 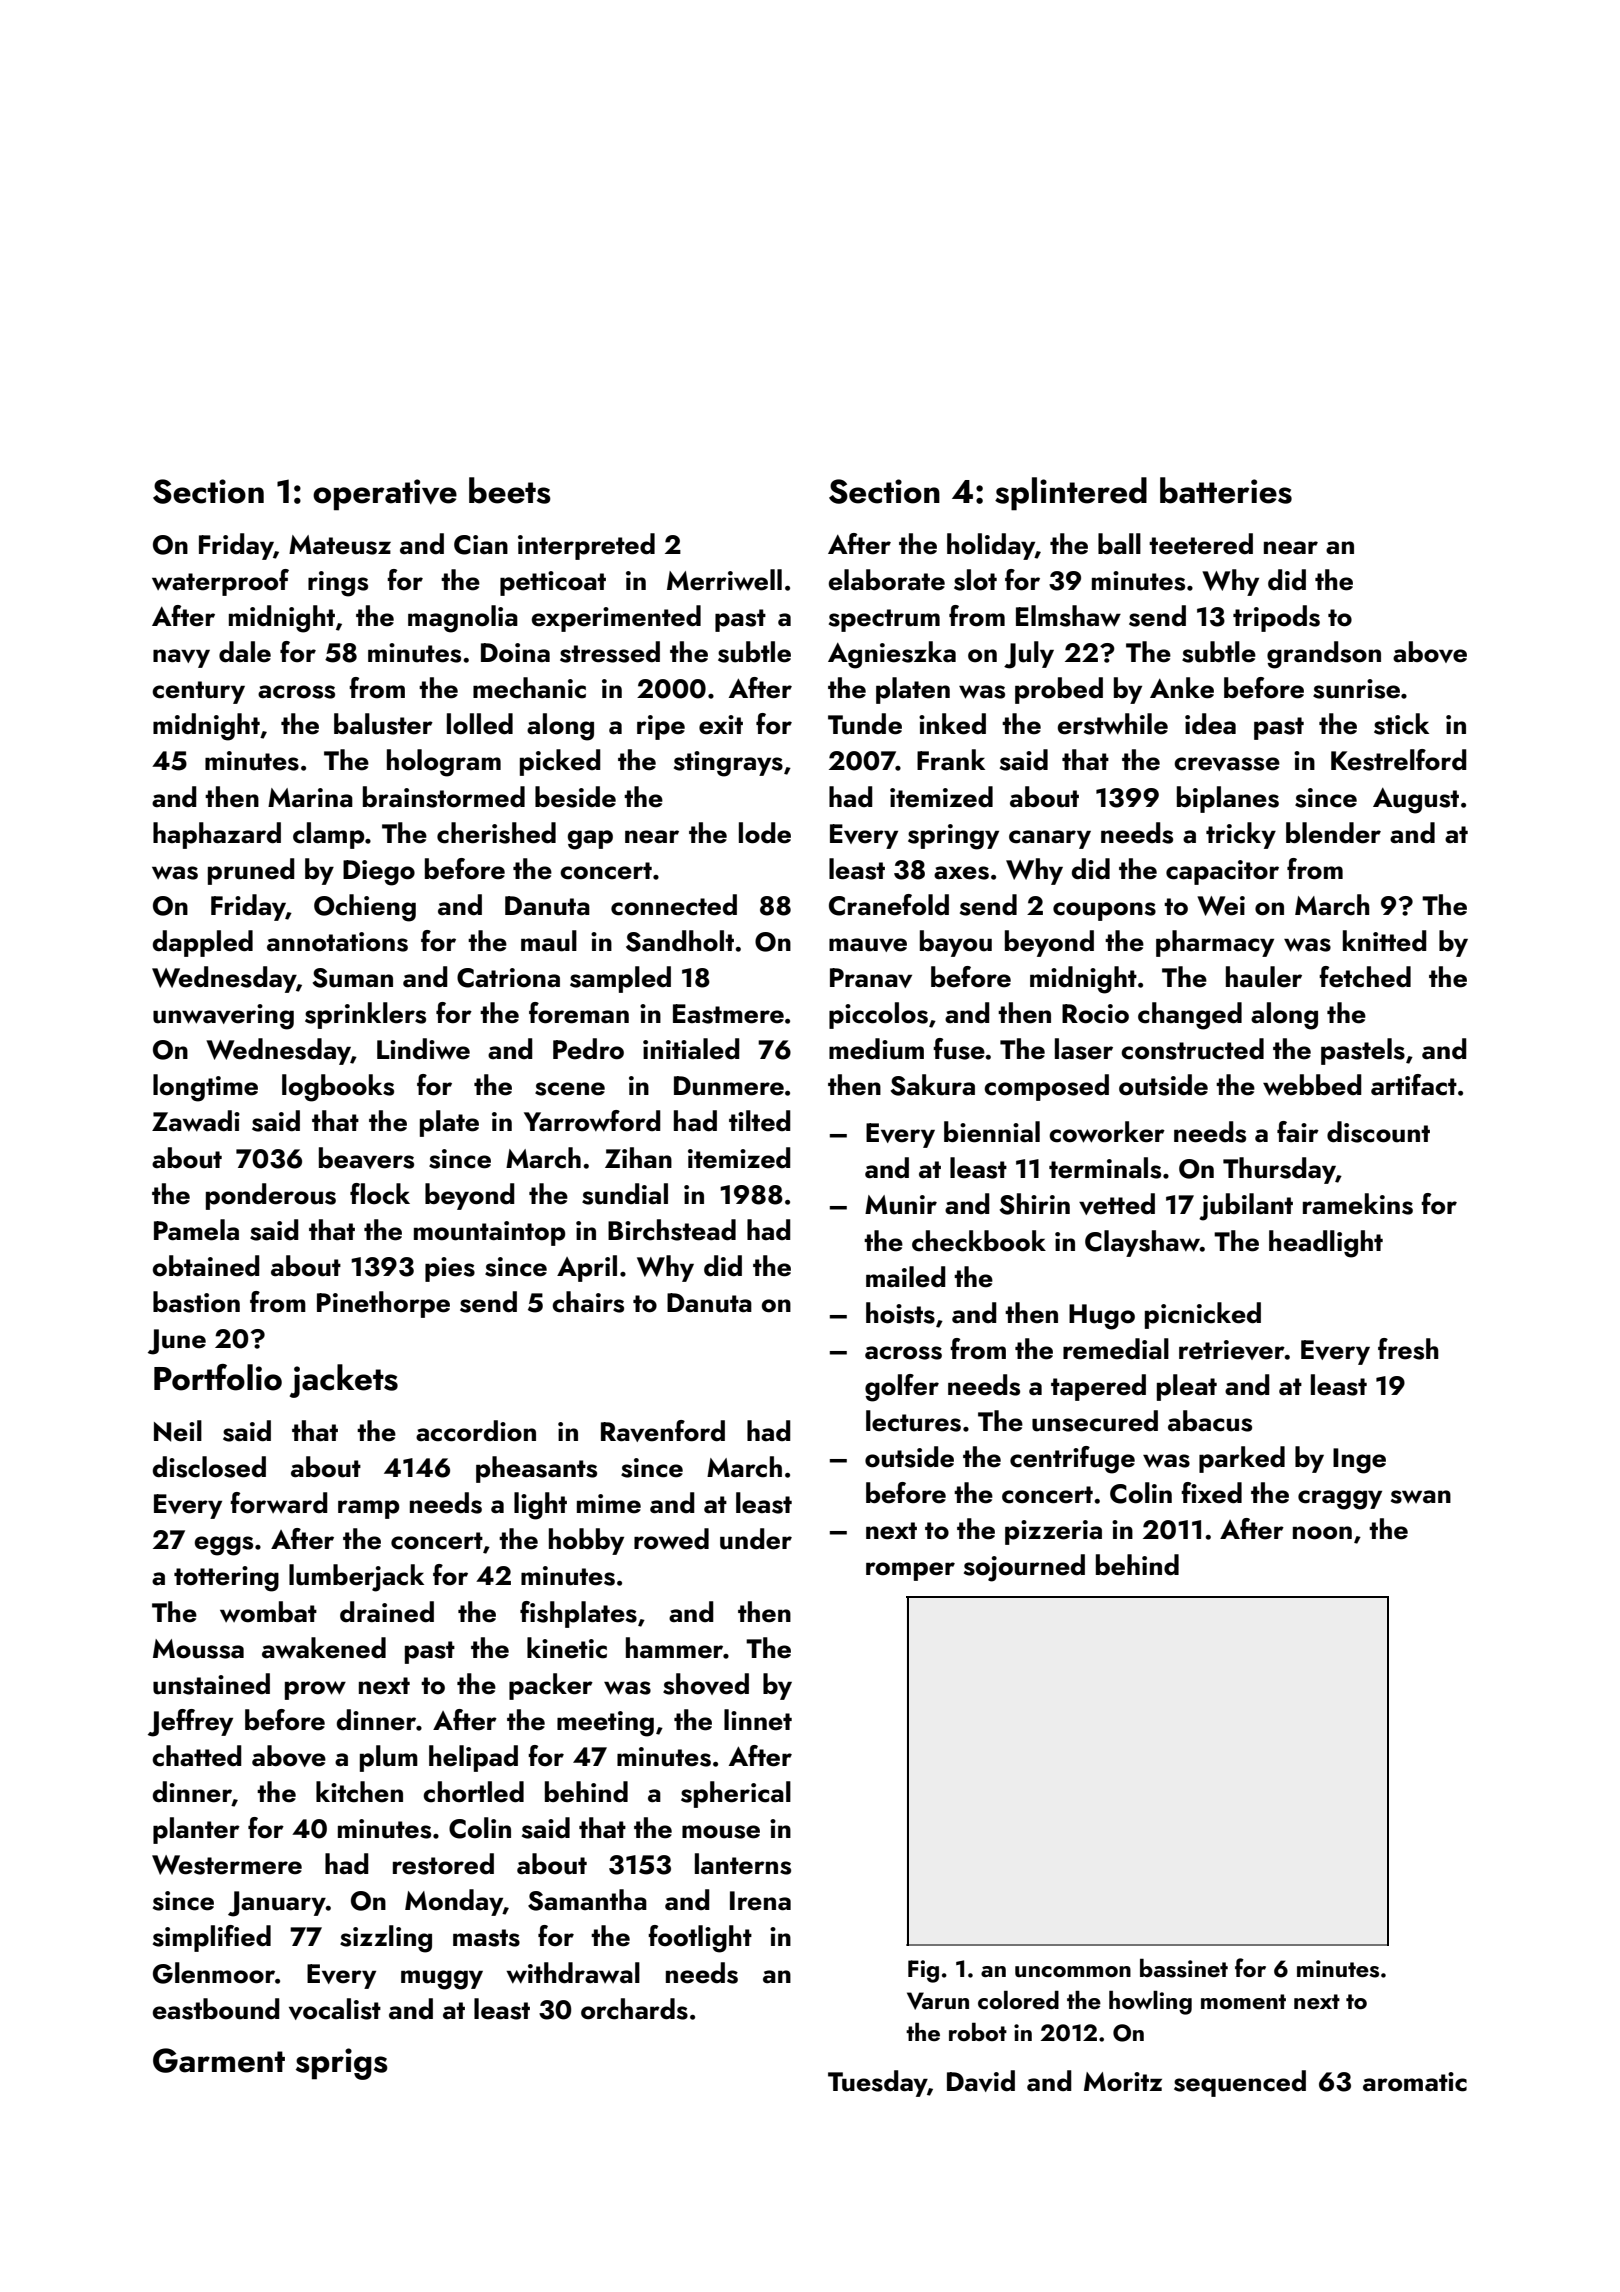 I want to click on Pamela, so click(x=196, y=1230).
